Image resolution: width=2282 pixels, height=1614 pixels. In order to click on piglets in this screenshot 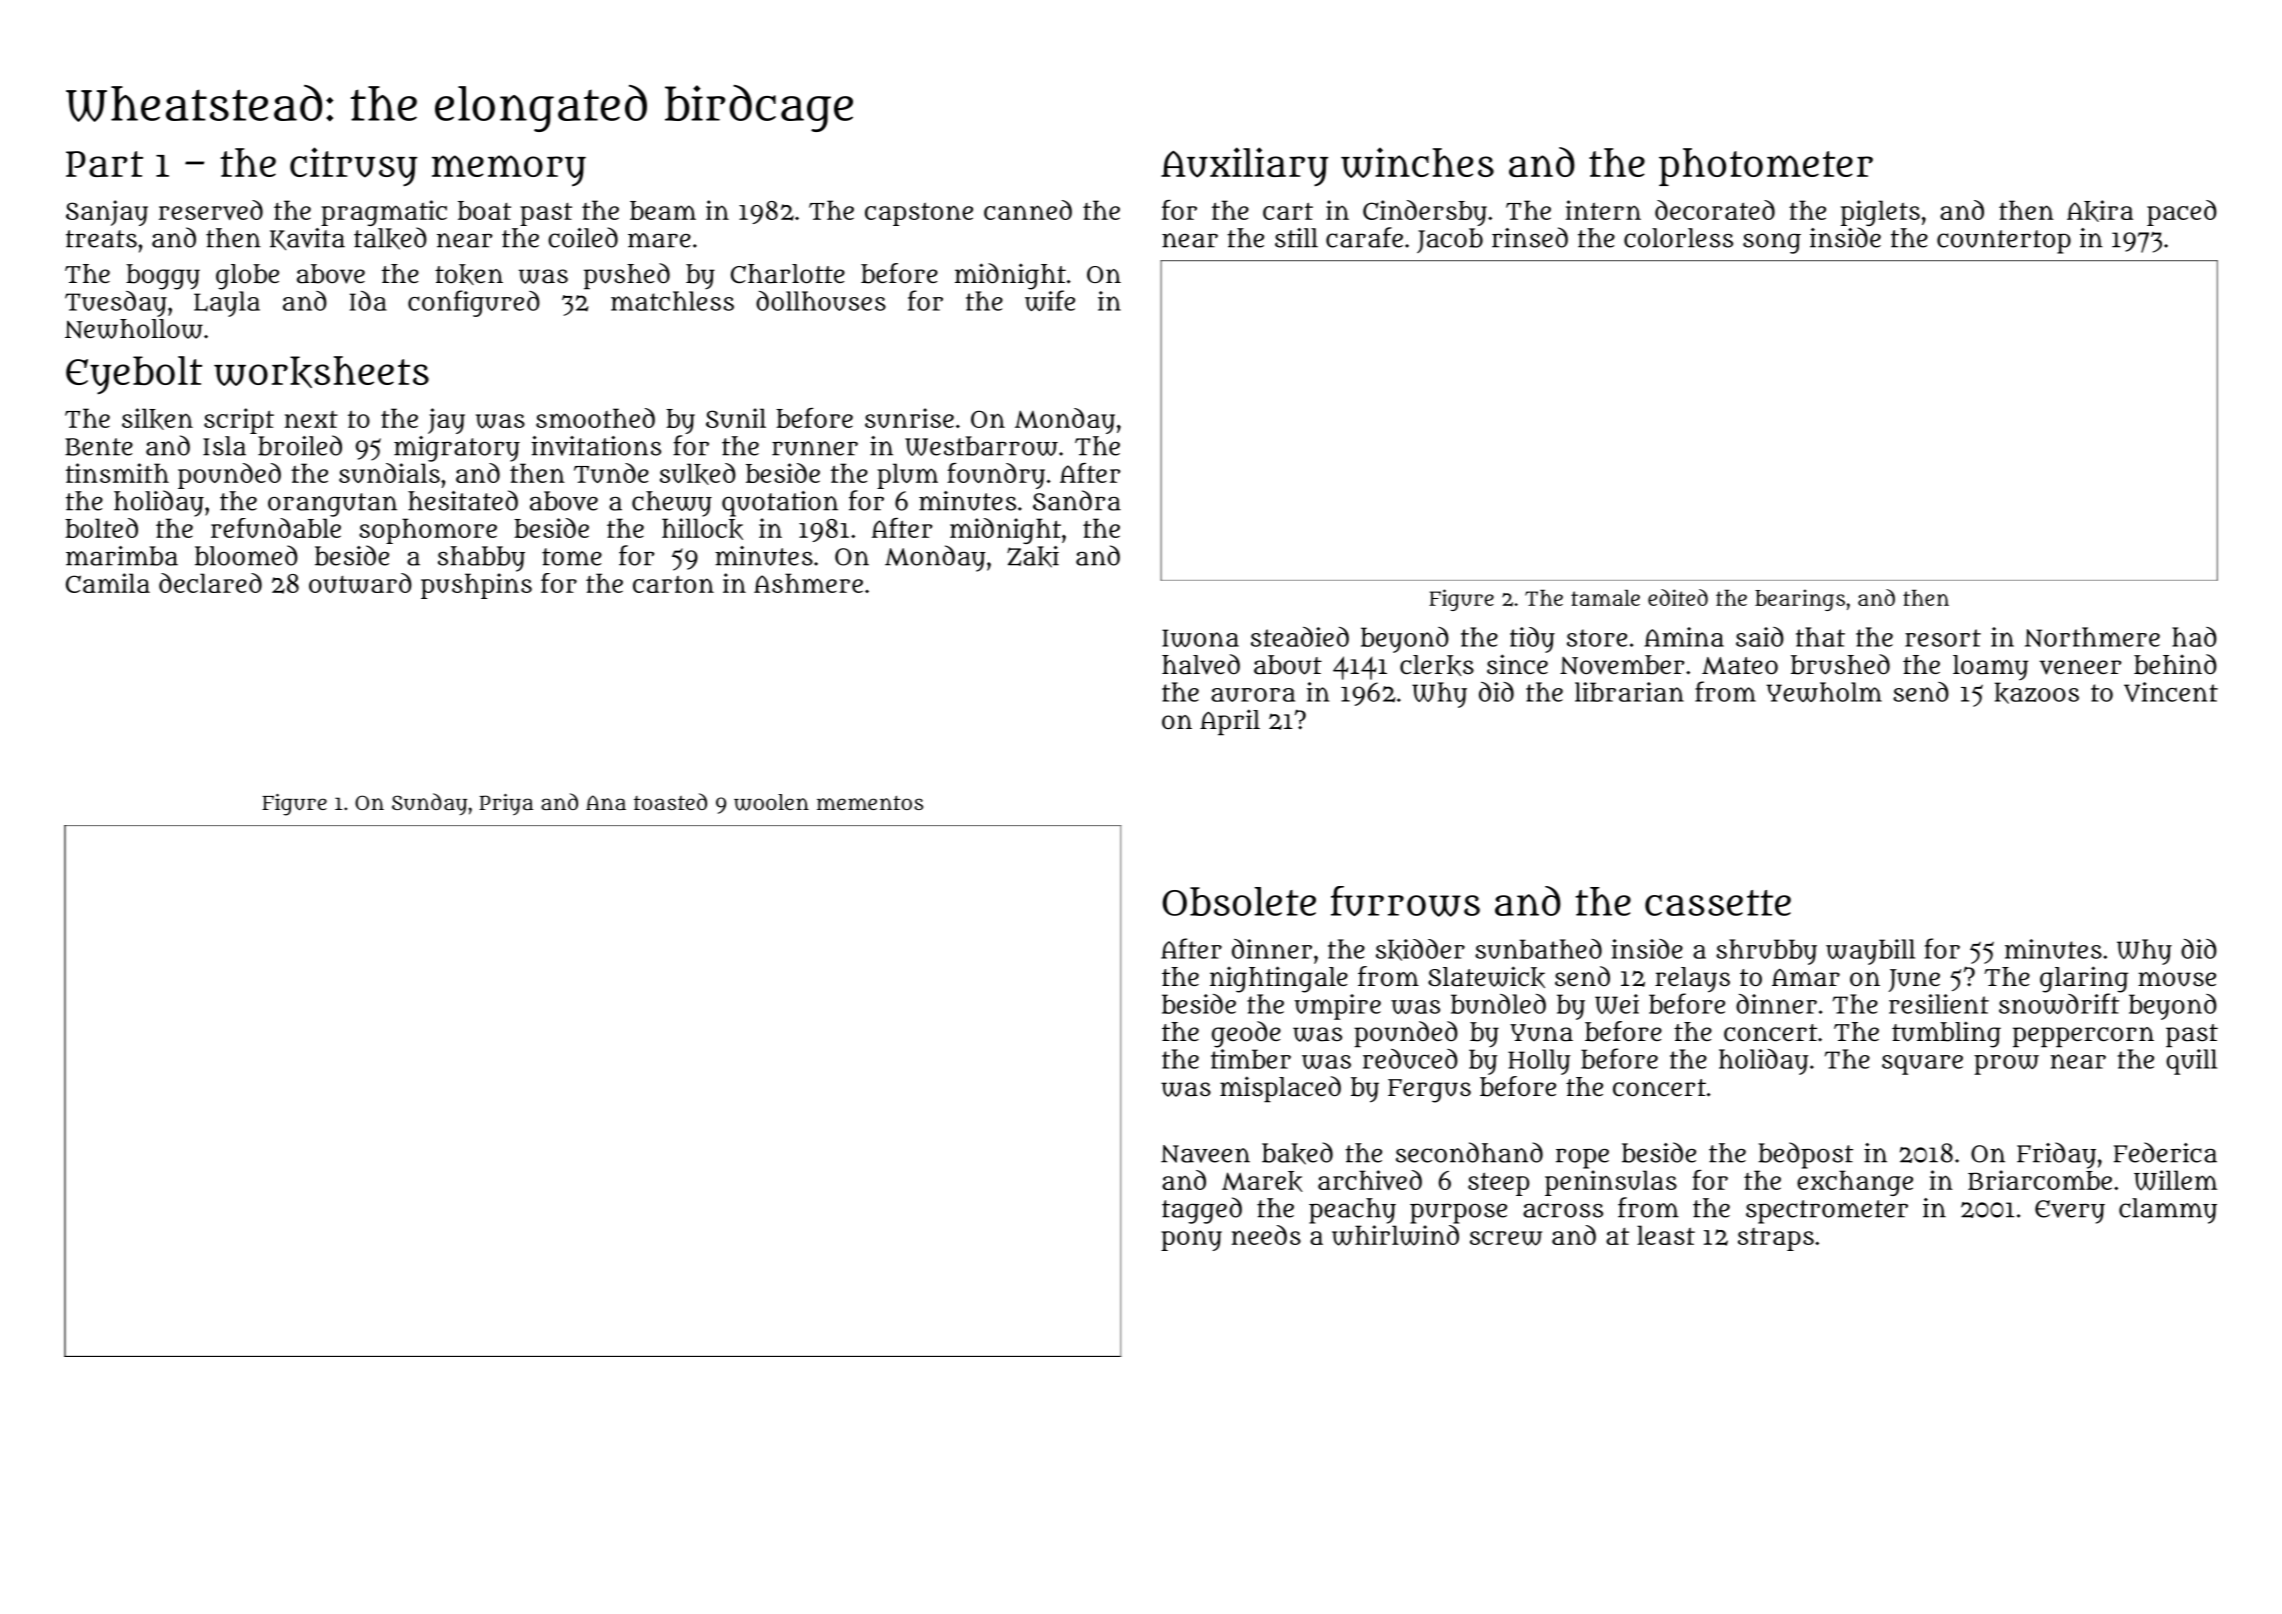, I will do `click(1880, 213)`.
